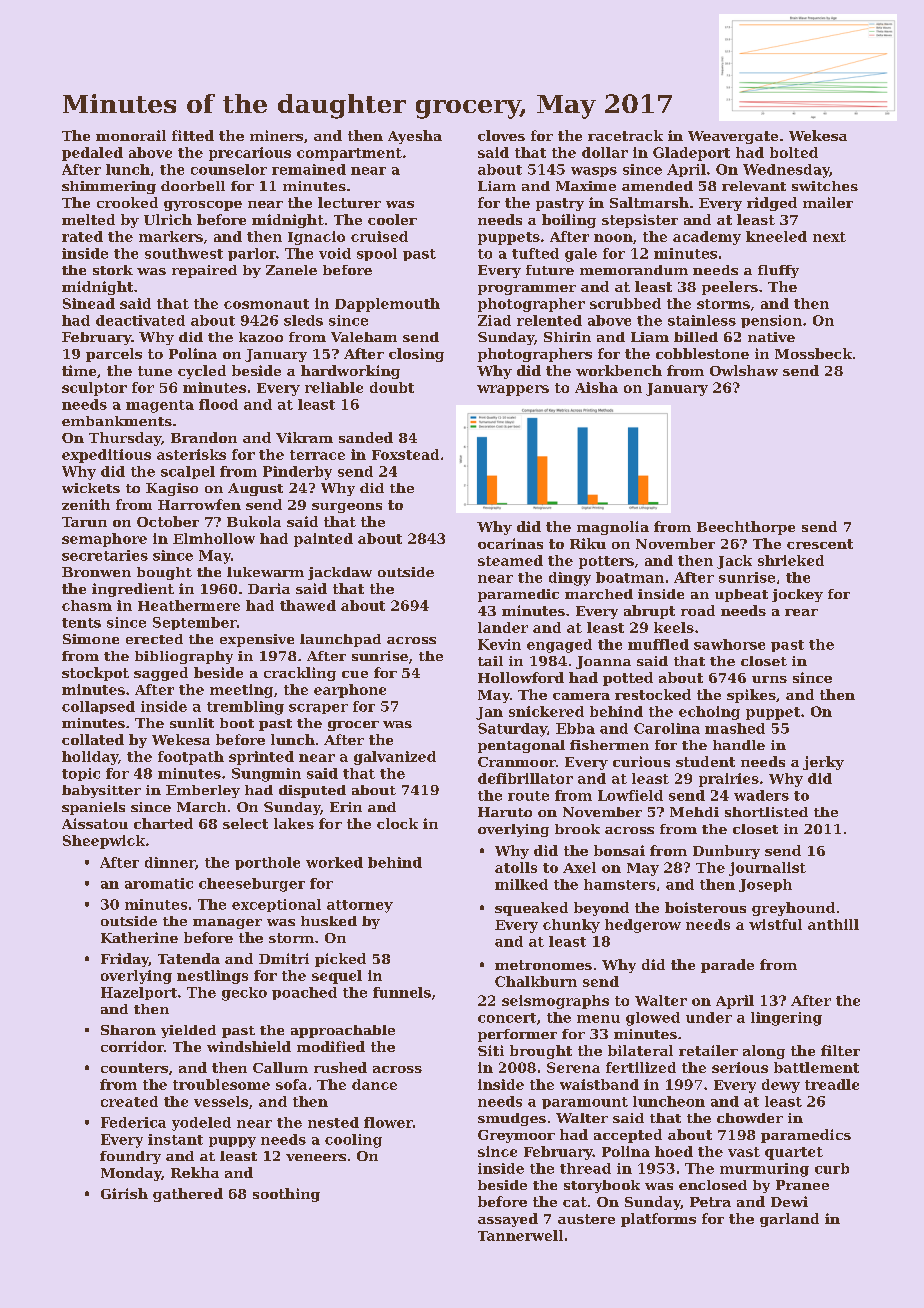  I want to click on scraper, so click(318, 709).
